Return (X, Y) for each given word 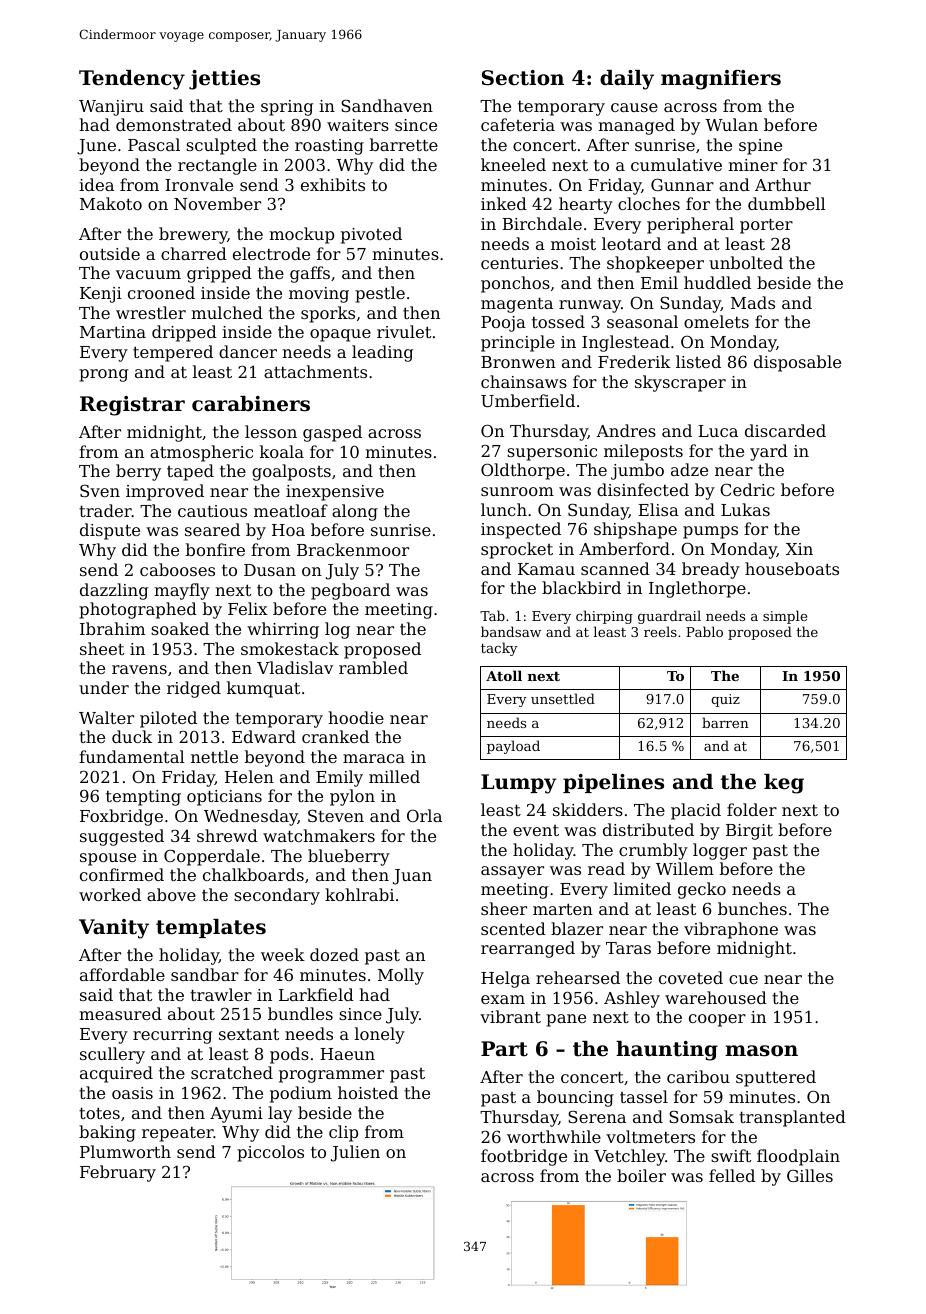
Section (523, 78)
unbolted (746, 262)
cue (743, 979)
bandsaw (511, 631)
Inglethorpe (697, 589)
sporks (328, 314)
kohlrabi (359, 894)
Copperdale (212, 857)
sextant (249, 1034)
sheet (102, 648)
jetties (224, 80)
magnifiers (721, 80)
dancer (248, 351)
